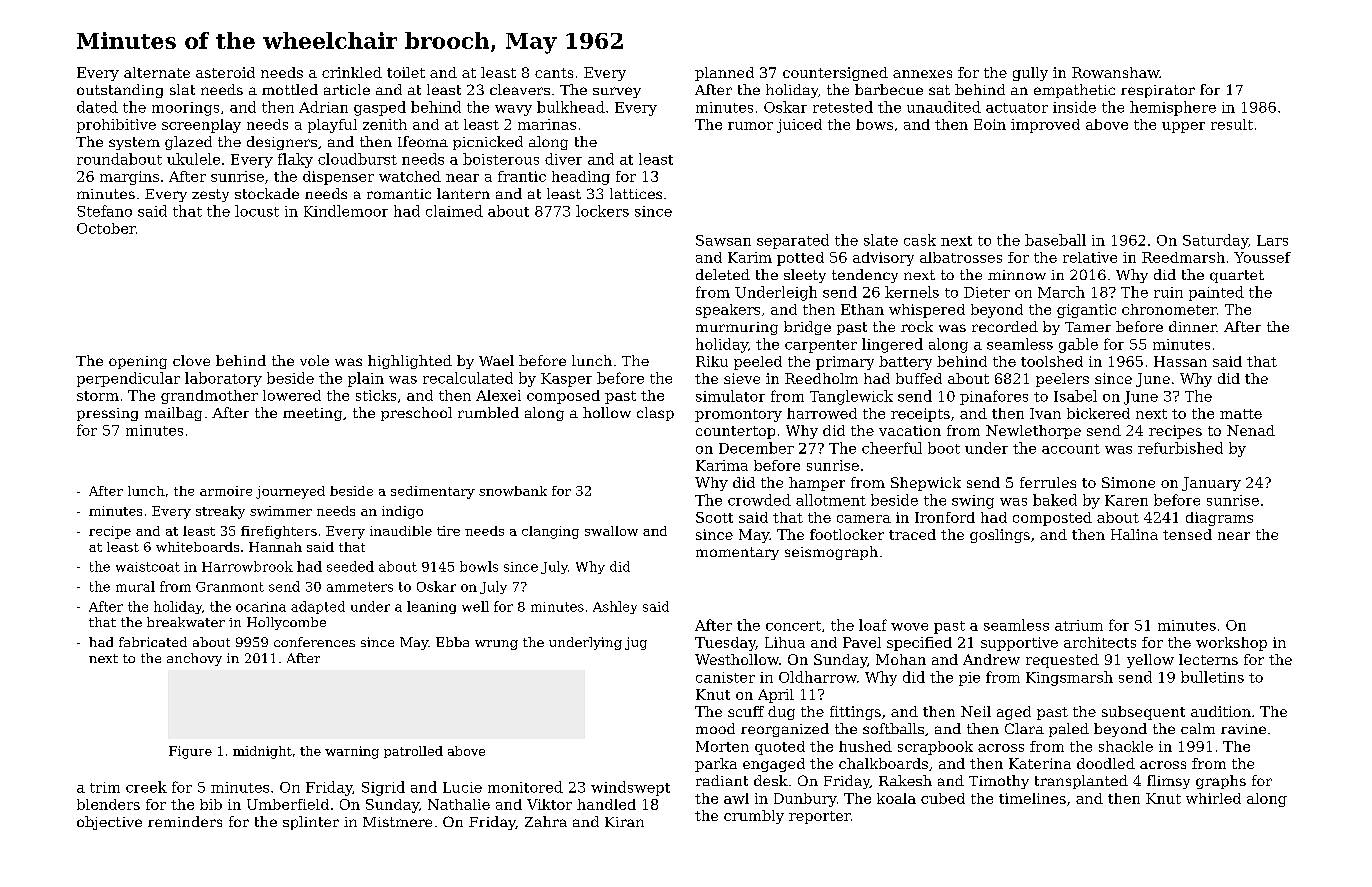 This screenshot has height=887, width=1372. Describe the element at coordinates (724, 74) in the screenshot. I see `planned` at that location.
